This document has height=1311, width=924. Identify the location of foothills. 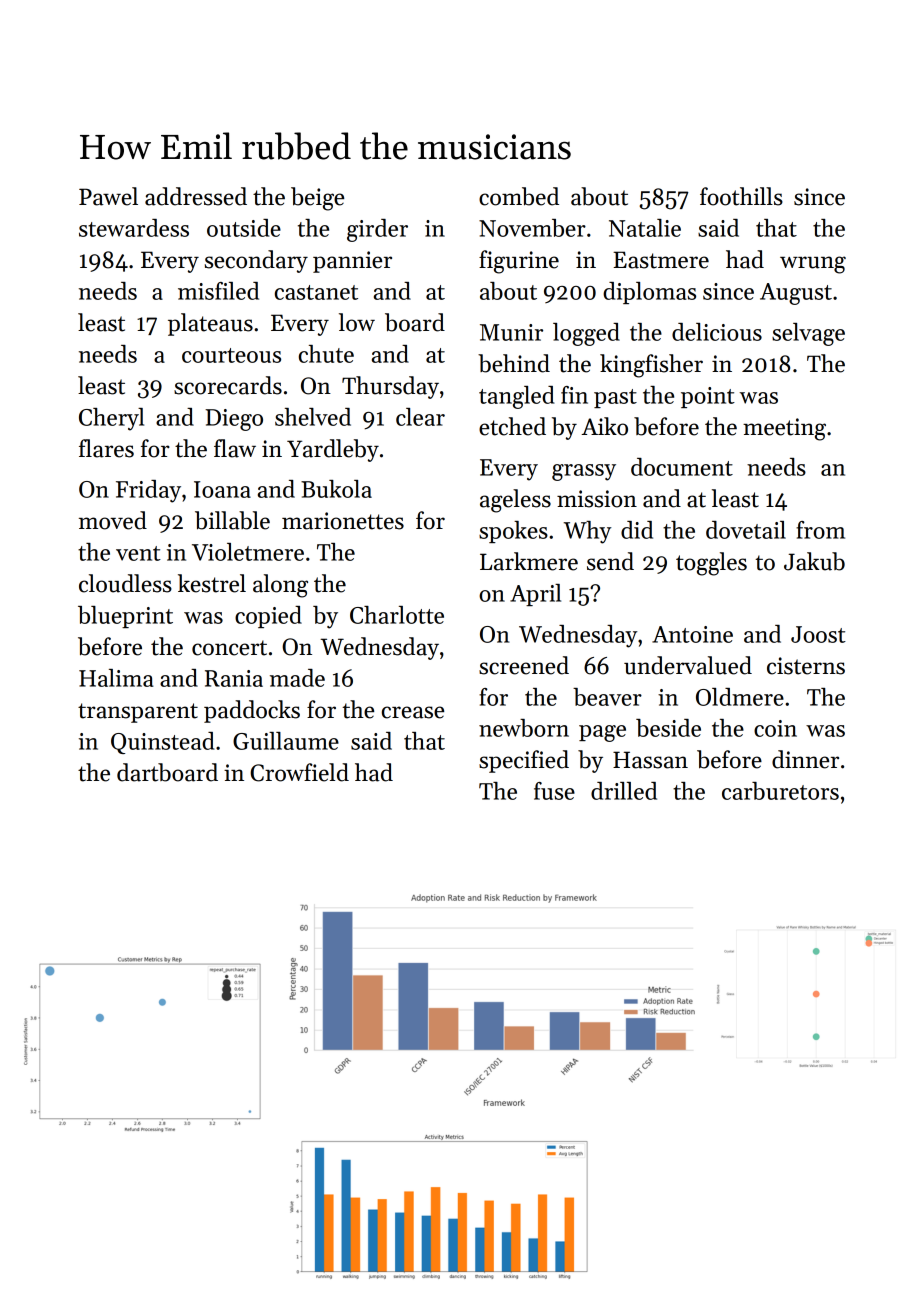
(741, 196).
